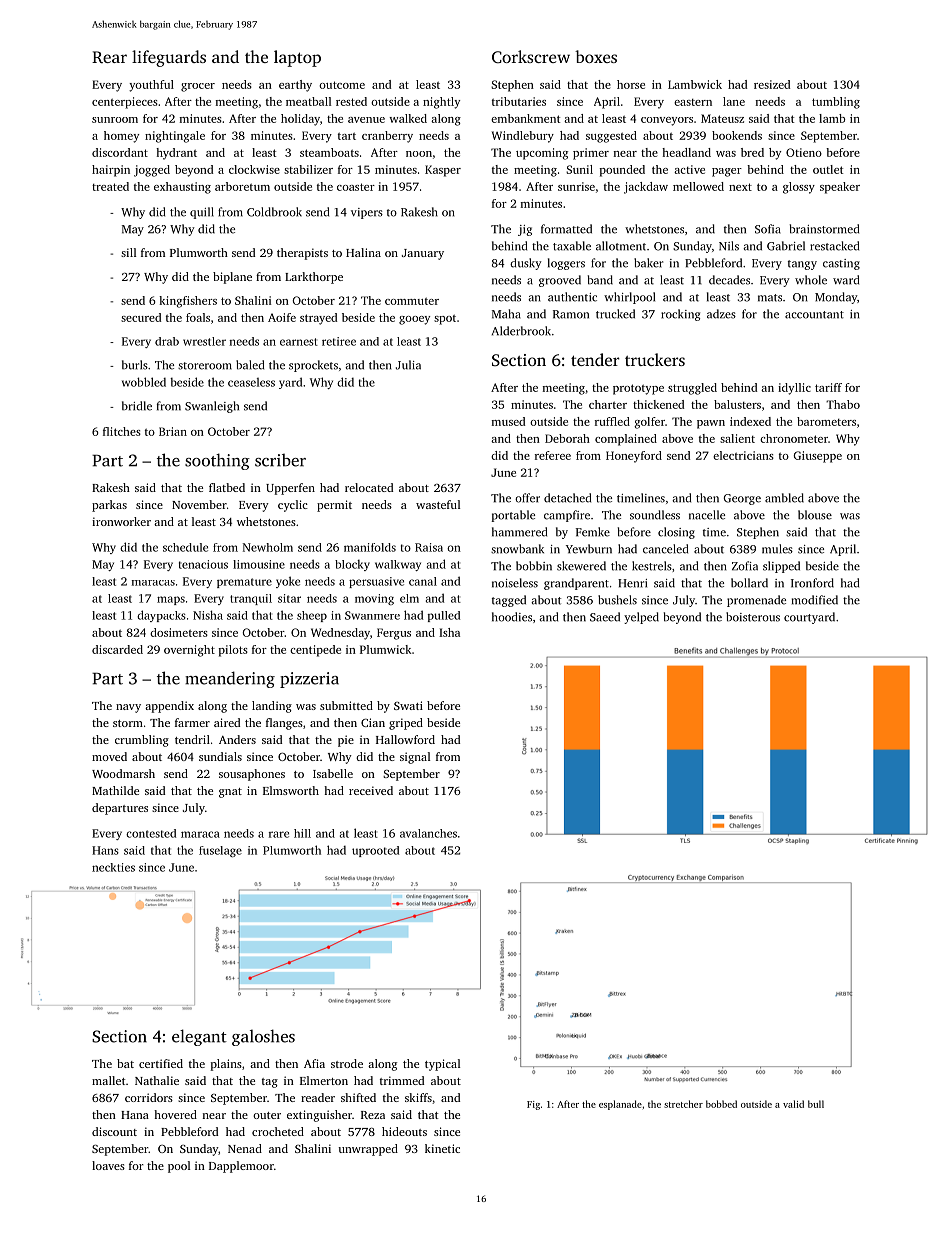 Image resolution: width=952 pixels, height=1233 pixels. Describe the element at coordinates (313, 366) in the page. I see `sprockets` at that location.
